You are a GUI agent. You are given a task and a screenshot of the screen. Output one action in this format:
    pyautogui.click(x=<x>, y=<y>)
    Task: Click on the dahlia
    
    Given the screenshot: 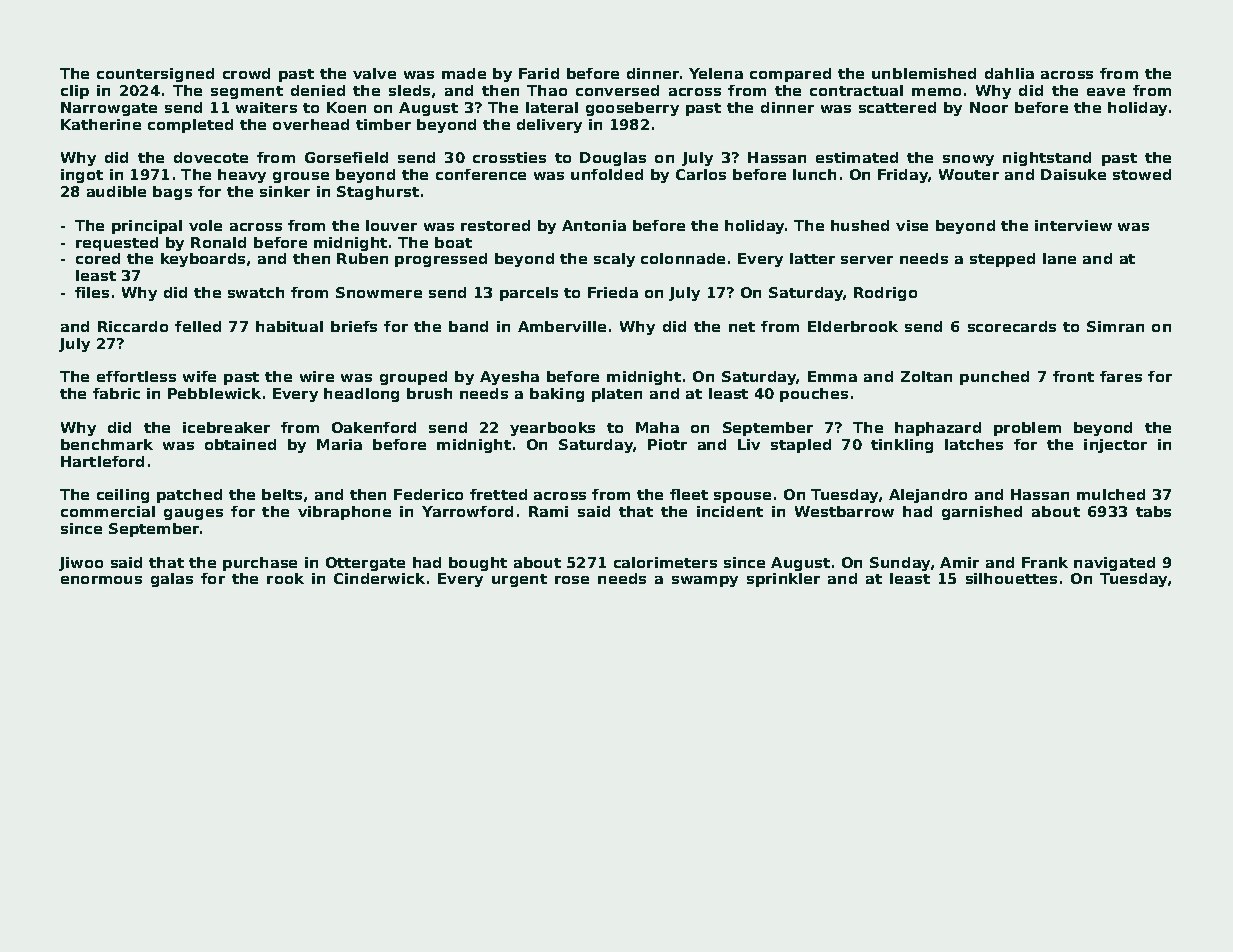 What is the action you would take?
    pyautogui.click(x=1009, y=73)
